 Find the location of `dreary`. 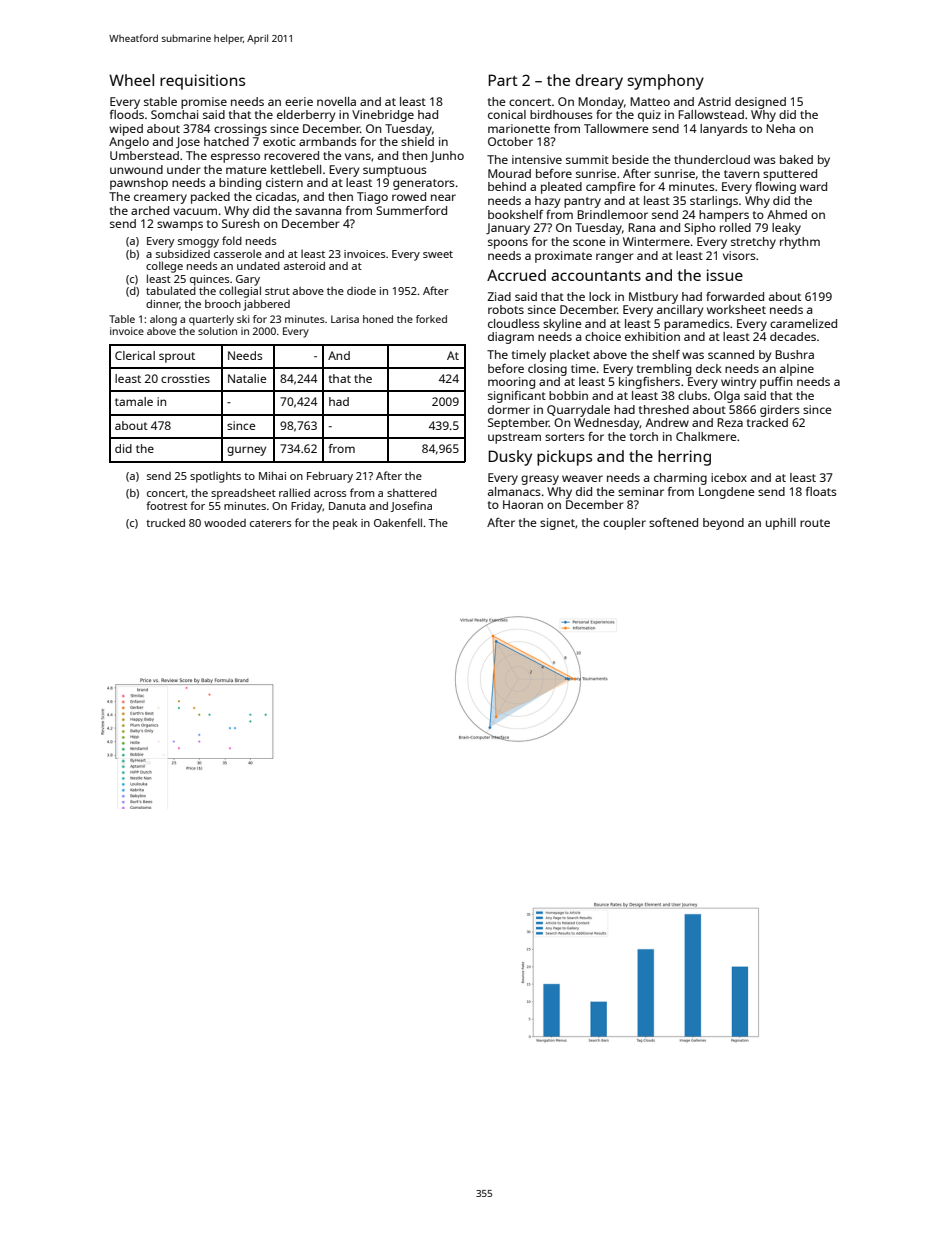

dreary is located at coordinates (599, 82).
